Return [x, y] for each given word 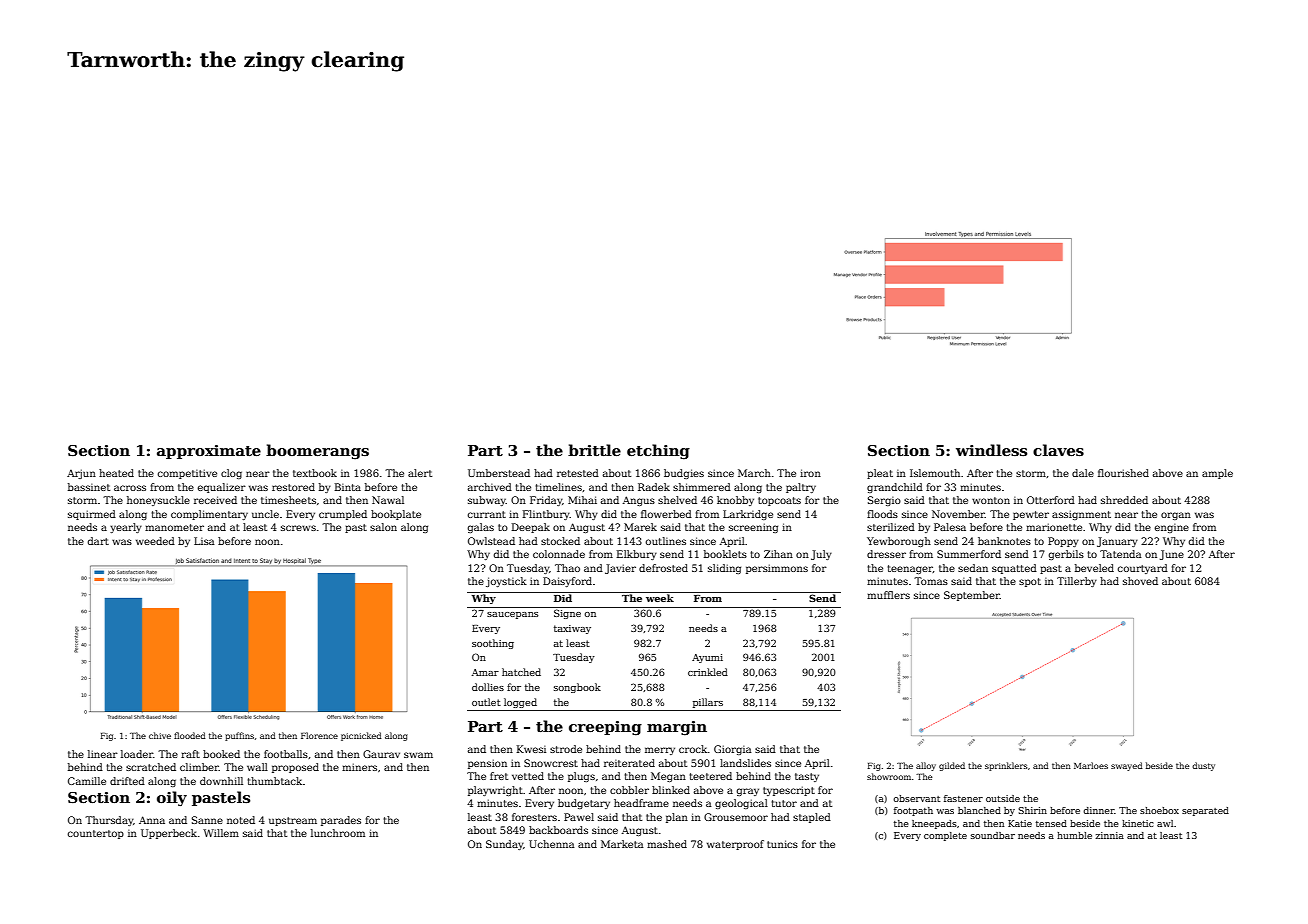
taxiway [572, 629]
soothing [493, 644]
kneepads [934, 824]
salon [383, 527]
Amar [485, 672]
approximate [209, 452]
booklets [725, 554]
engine [1172, 528]
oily [172, 798]
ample [1217, 474]
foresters [534, 817]
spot [1030, 582]
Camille [87, 781]
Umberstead [499, 473]
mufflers [888, 595]
